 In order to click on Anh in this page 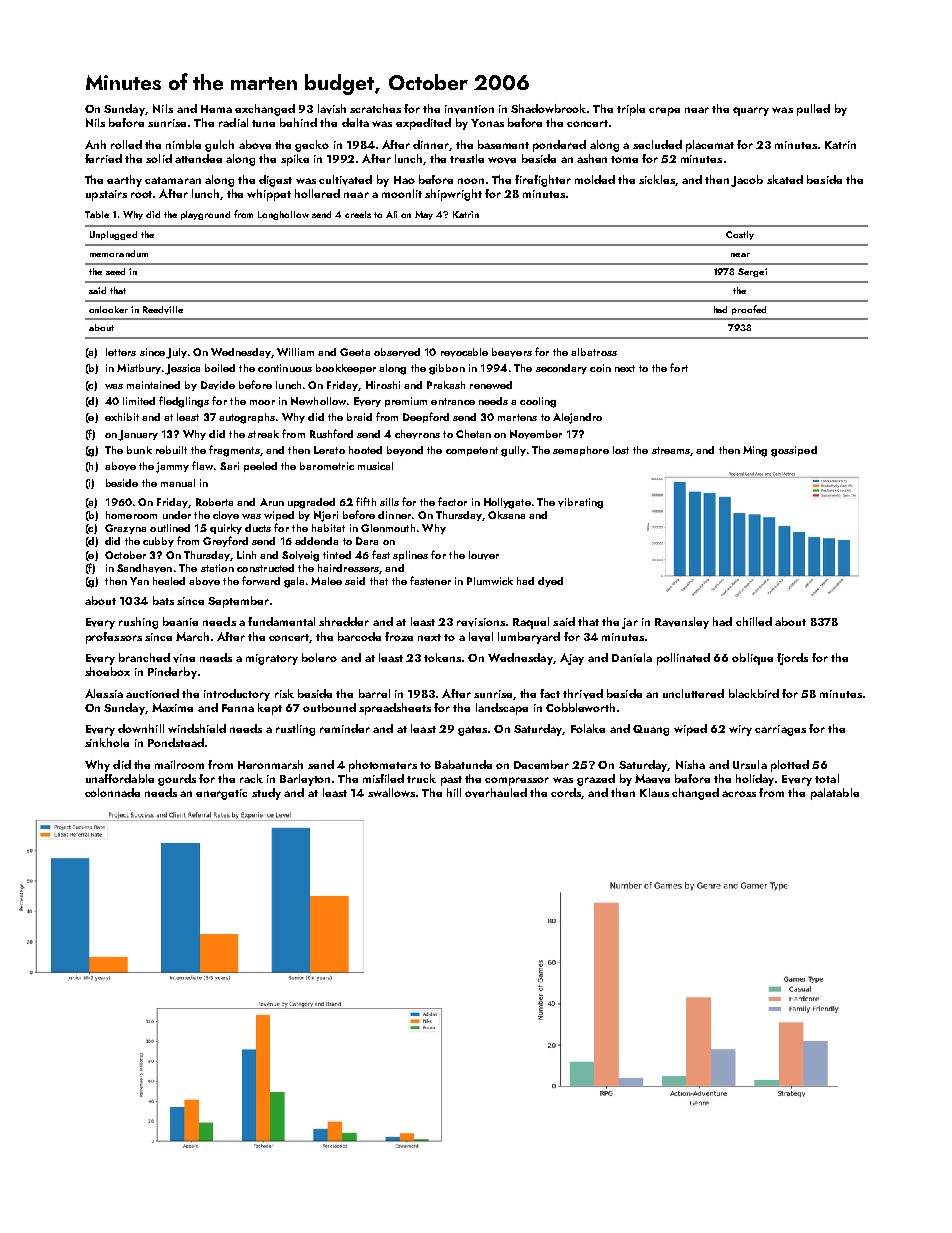, I will do `click(95, 144)`.
